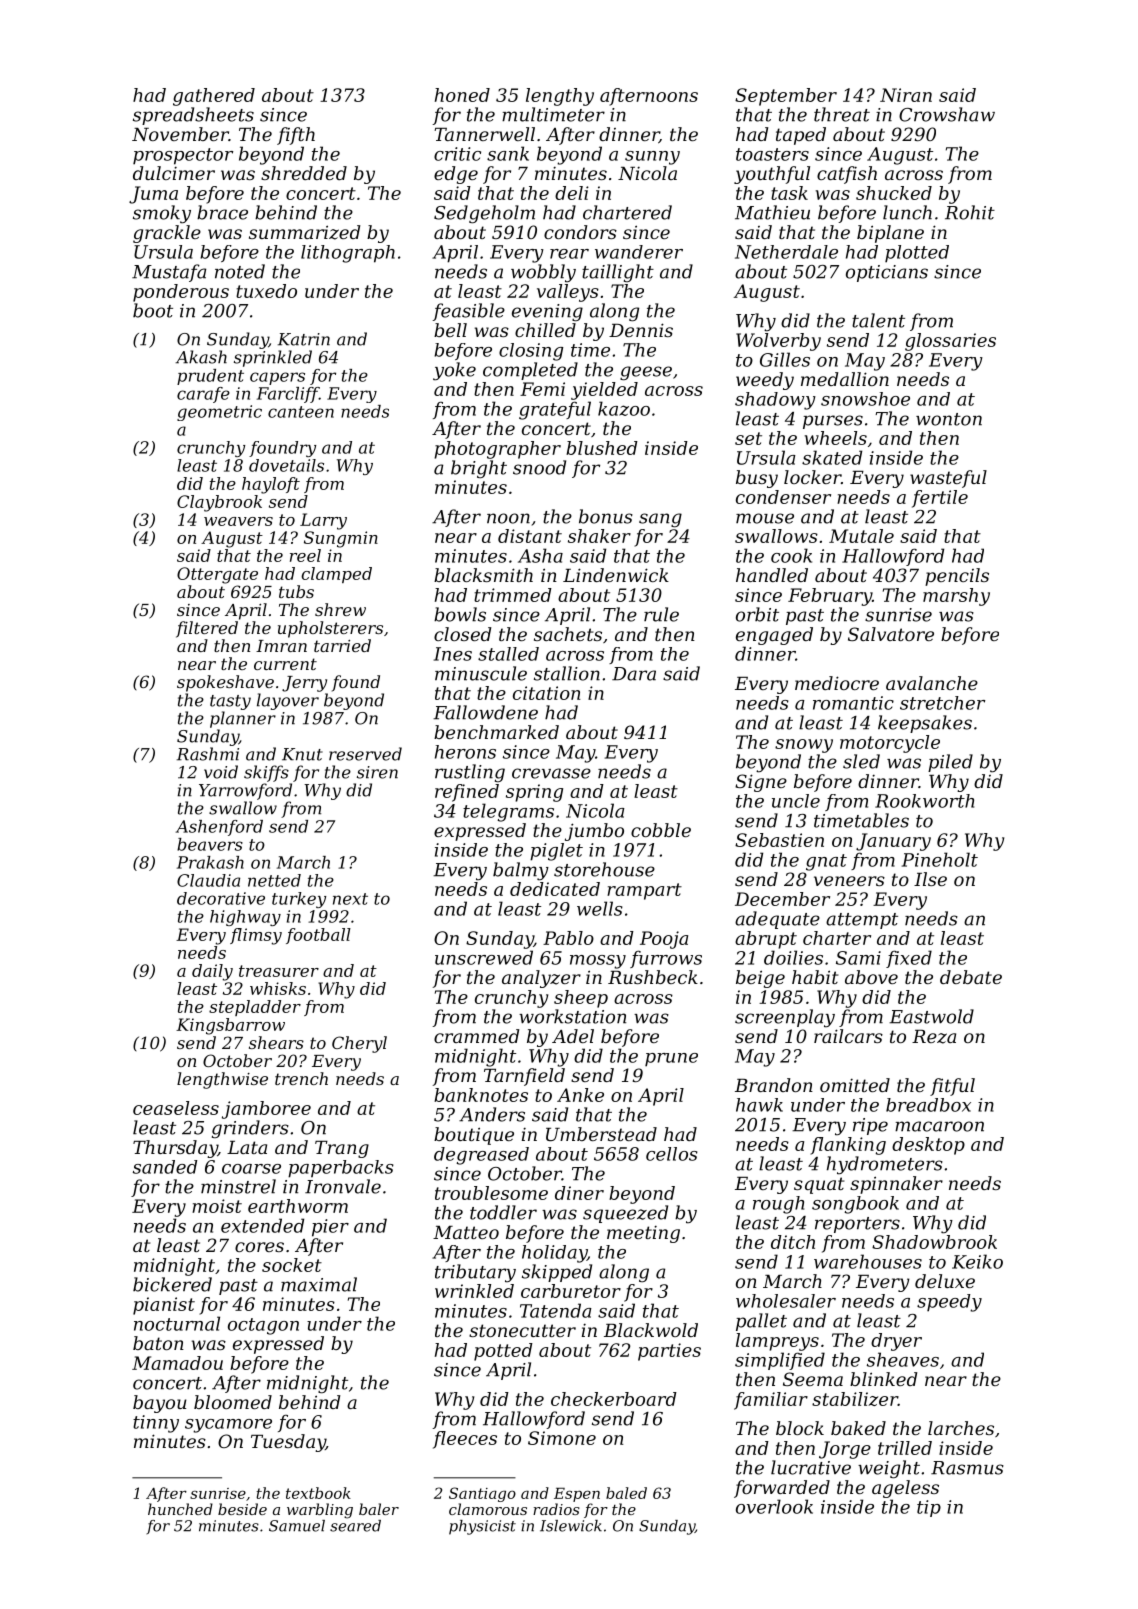  Describe the element at coordinates (359, 1044) in the screenshot. I see `Cheryl` at that location.
